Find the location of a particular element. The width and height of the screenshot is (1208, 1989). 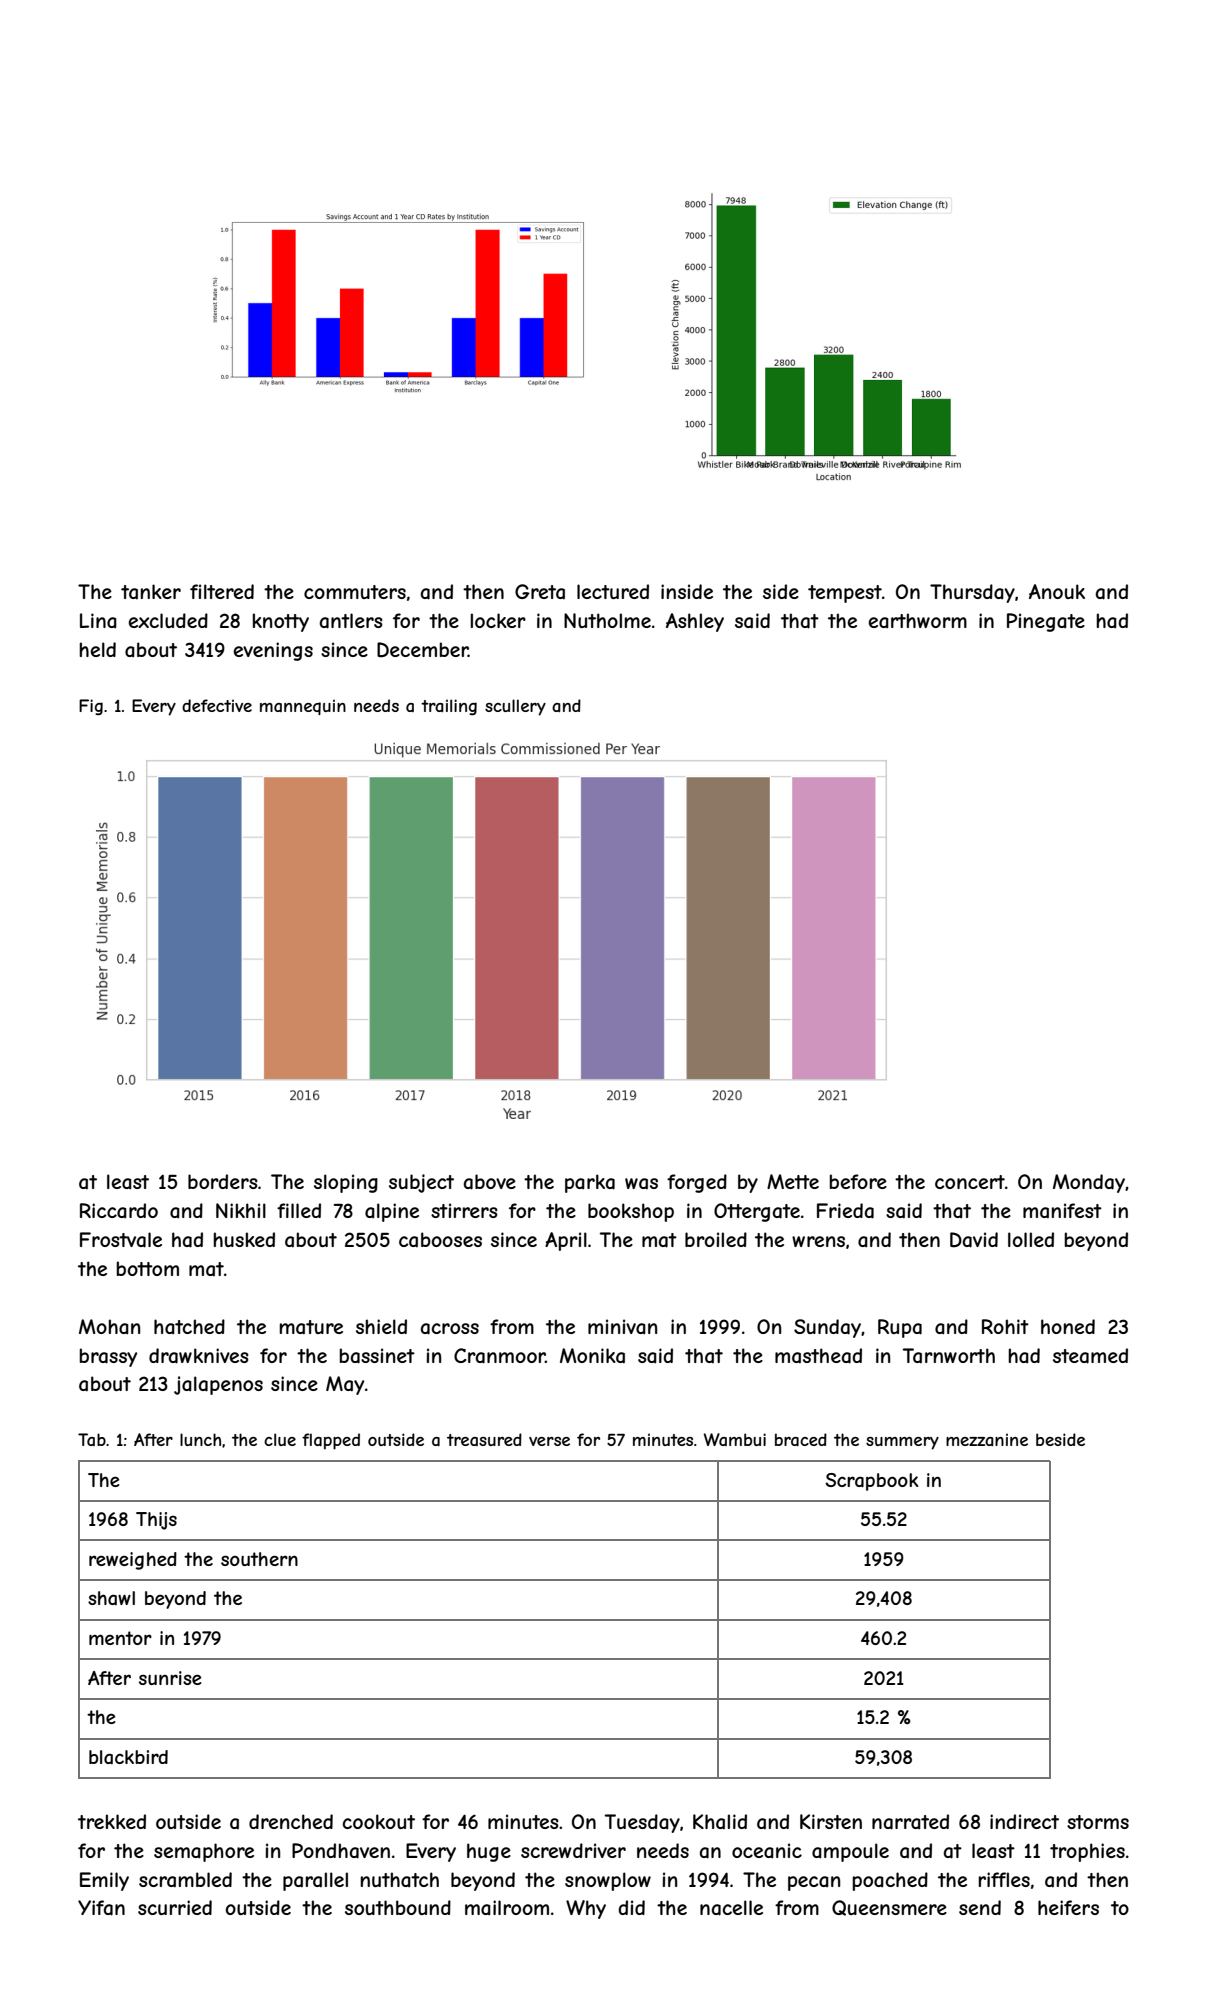

blackbird is located at coordinates (128, 1757).
